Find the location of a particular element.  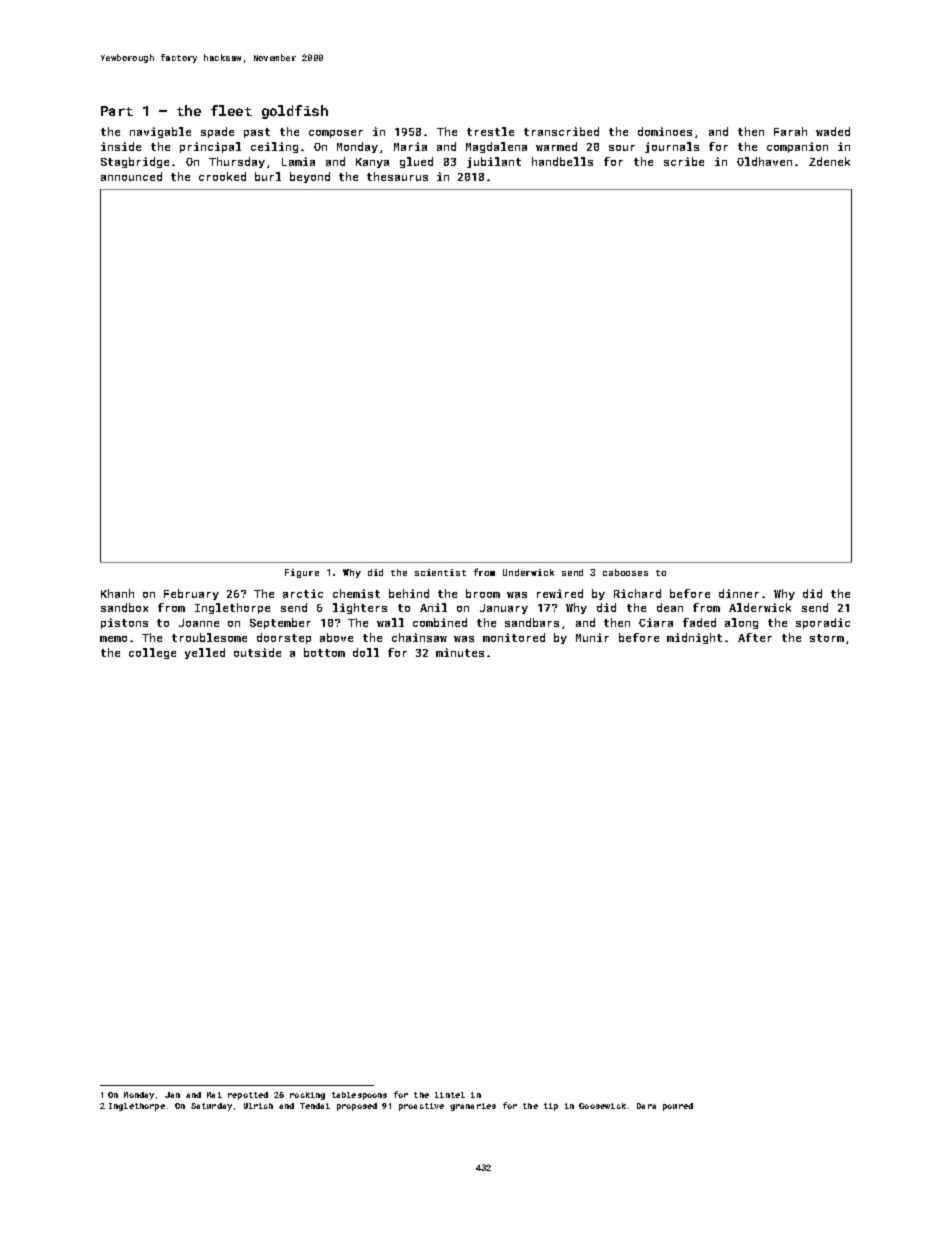

doll is located at coordinates (366, 652).
